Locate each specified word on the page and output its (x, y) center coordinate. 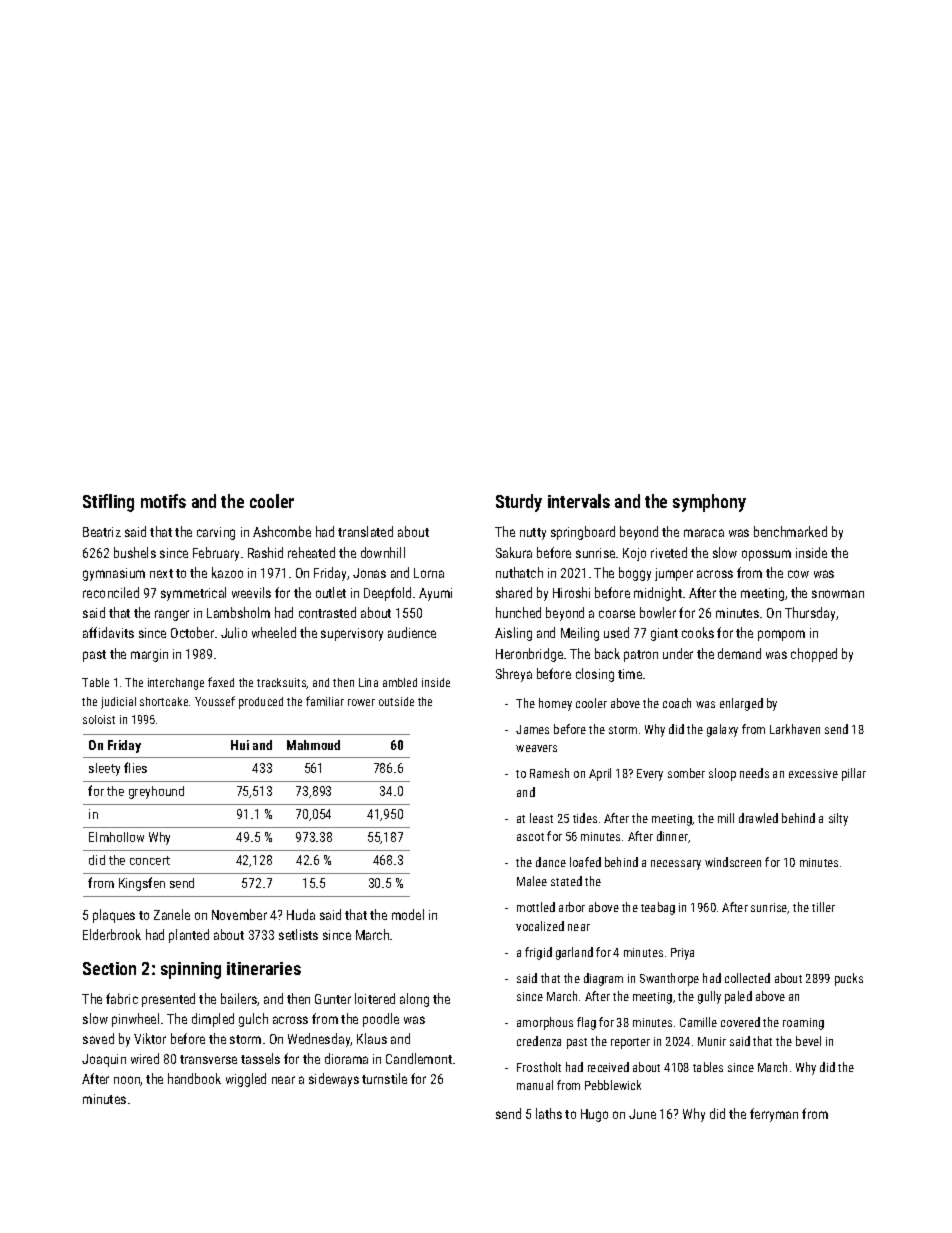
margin (149, 655)
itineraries (264, 968)
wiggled (246, 1080)
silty (838, 819)
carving (216, 533)
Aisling (513, 634)
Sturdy (519, 503)
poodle (381, 1020)
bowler (658, 612)
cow (798, 574)
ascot (530, 837)
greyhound (156, 792)
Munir (712, 1041)
